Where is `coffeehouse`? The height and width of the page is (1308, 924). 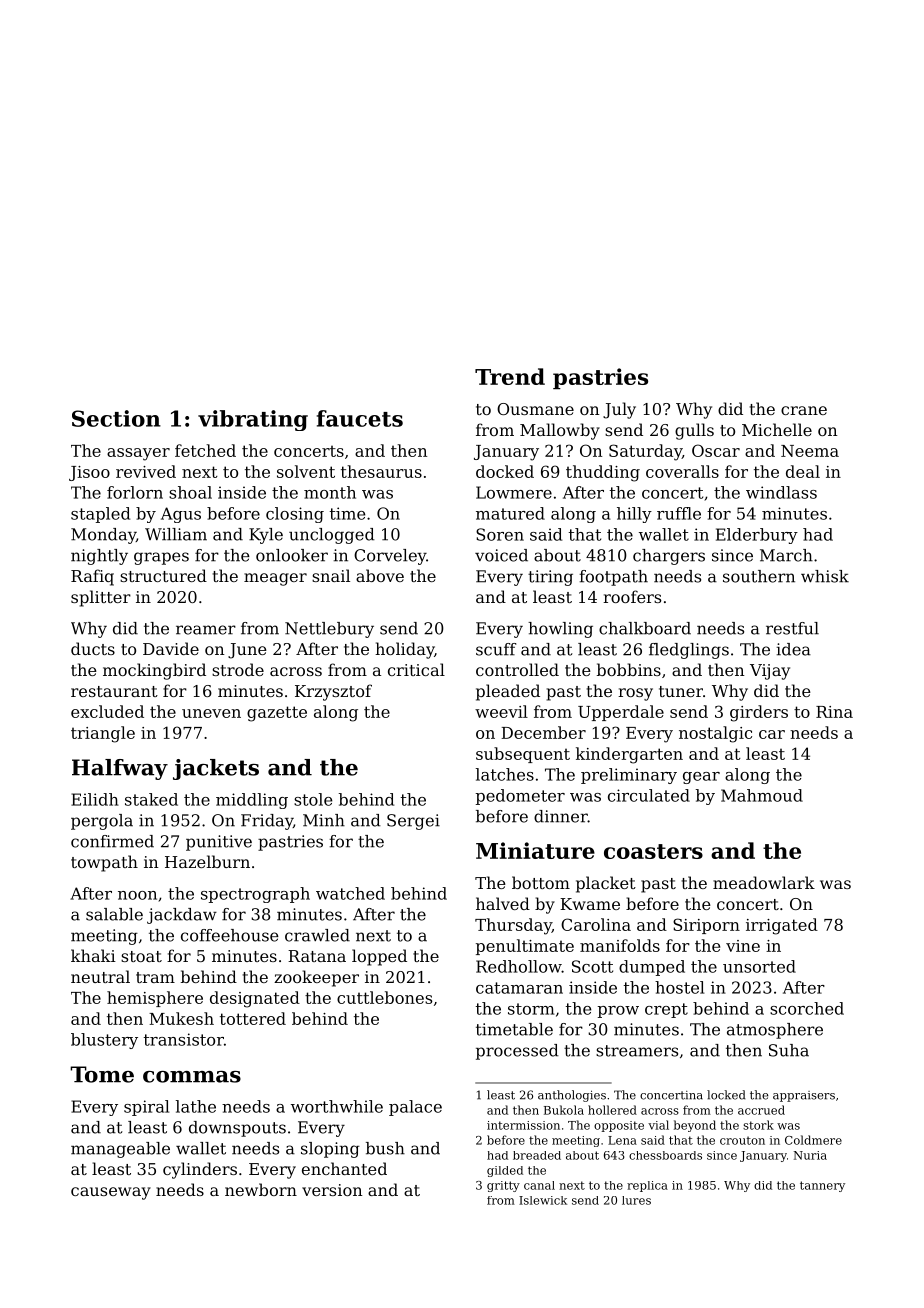
coffeehouse is located at coordinates (230, 935).
